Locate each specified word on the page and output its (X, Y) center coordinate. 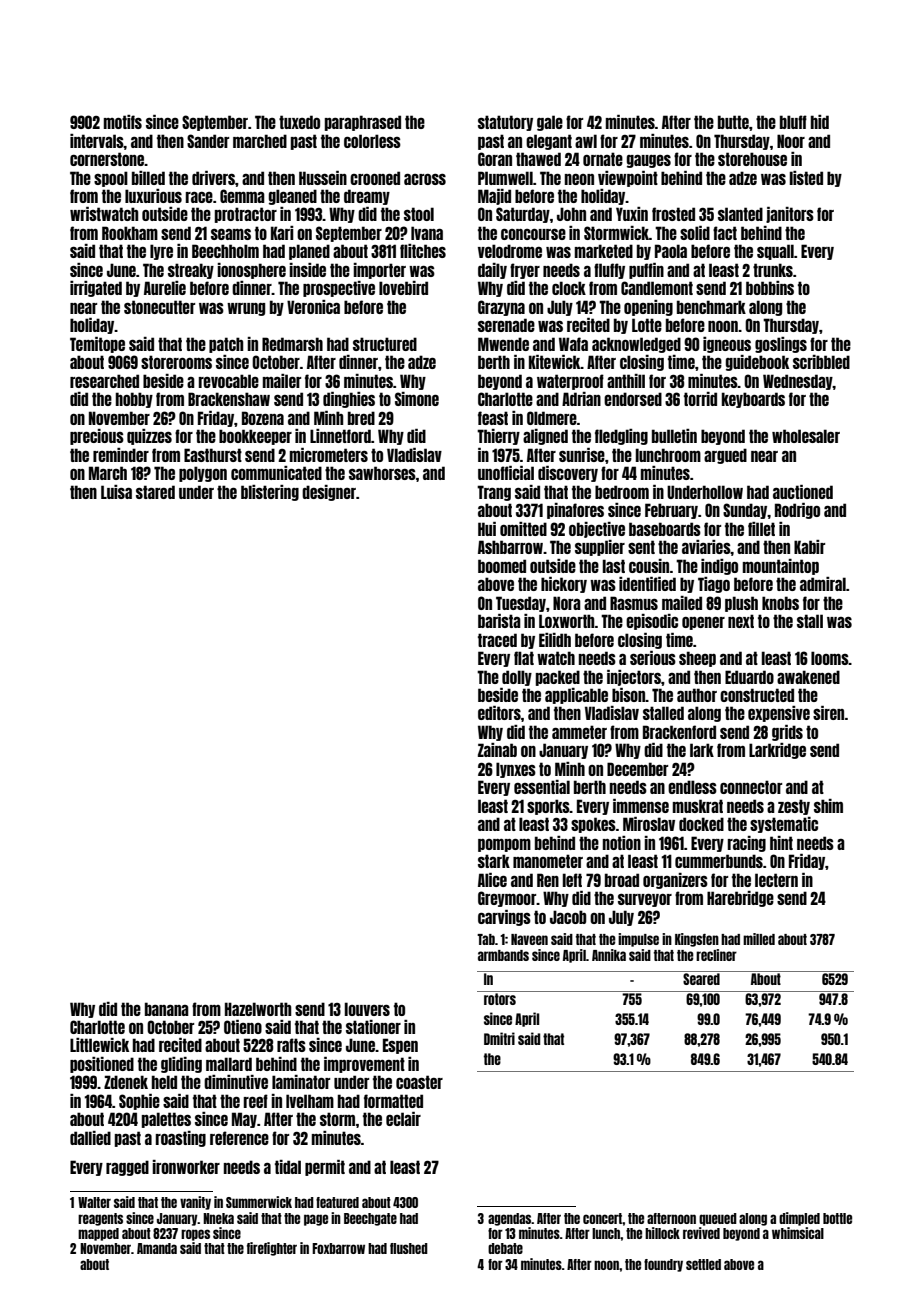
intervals (97, 141)
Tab (486, 939)
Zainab (497, 750)
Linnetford (340, 436)
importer (379, 271)
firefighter (272, 1249)
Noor (791, 141)
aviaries (706, 547)
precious (97, 437)
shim (828, 806)
